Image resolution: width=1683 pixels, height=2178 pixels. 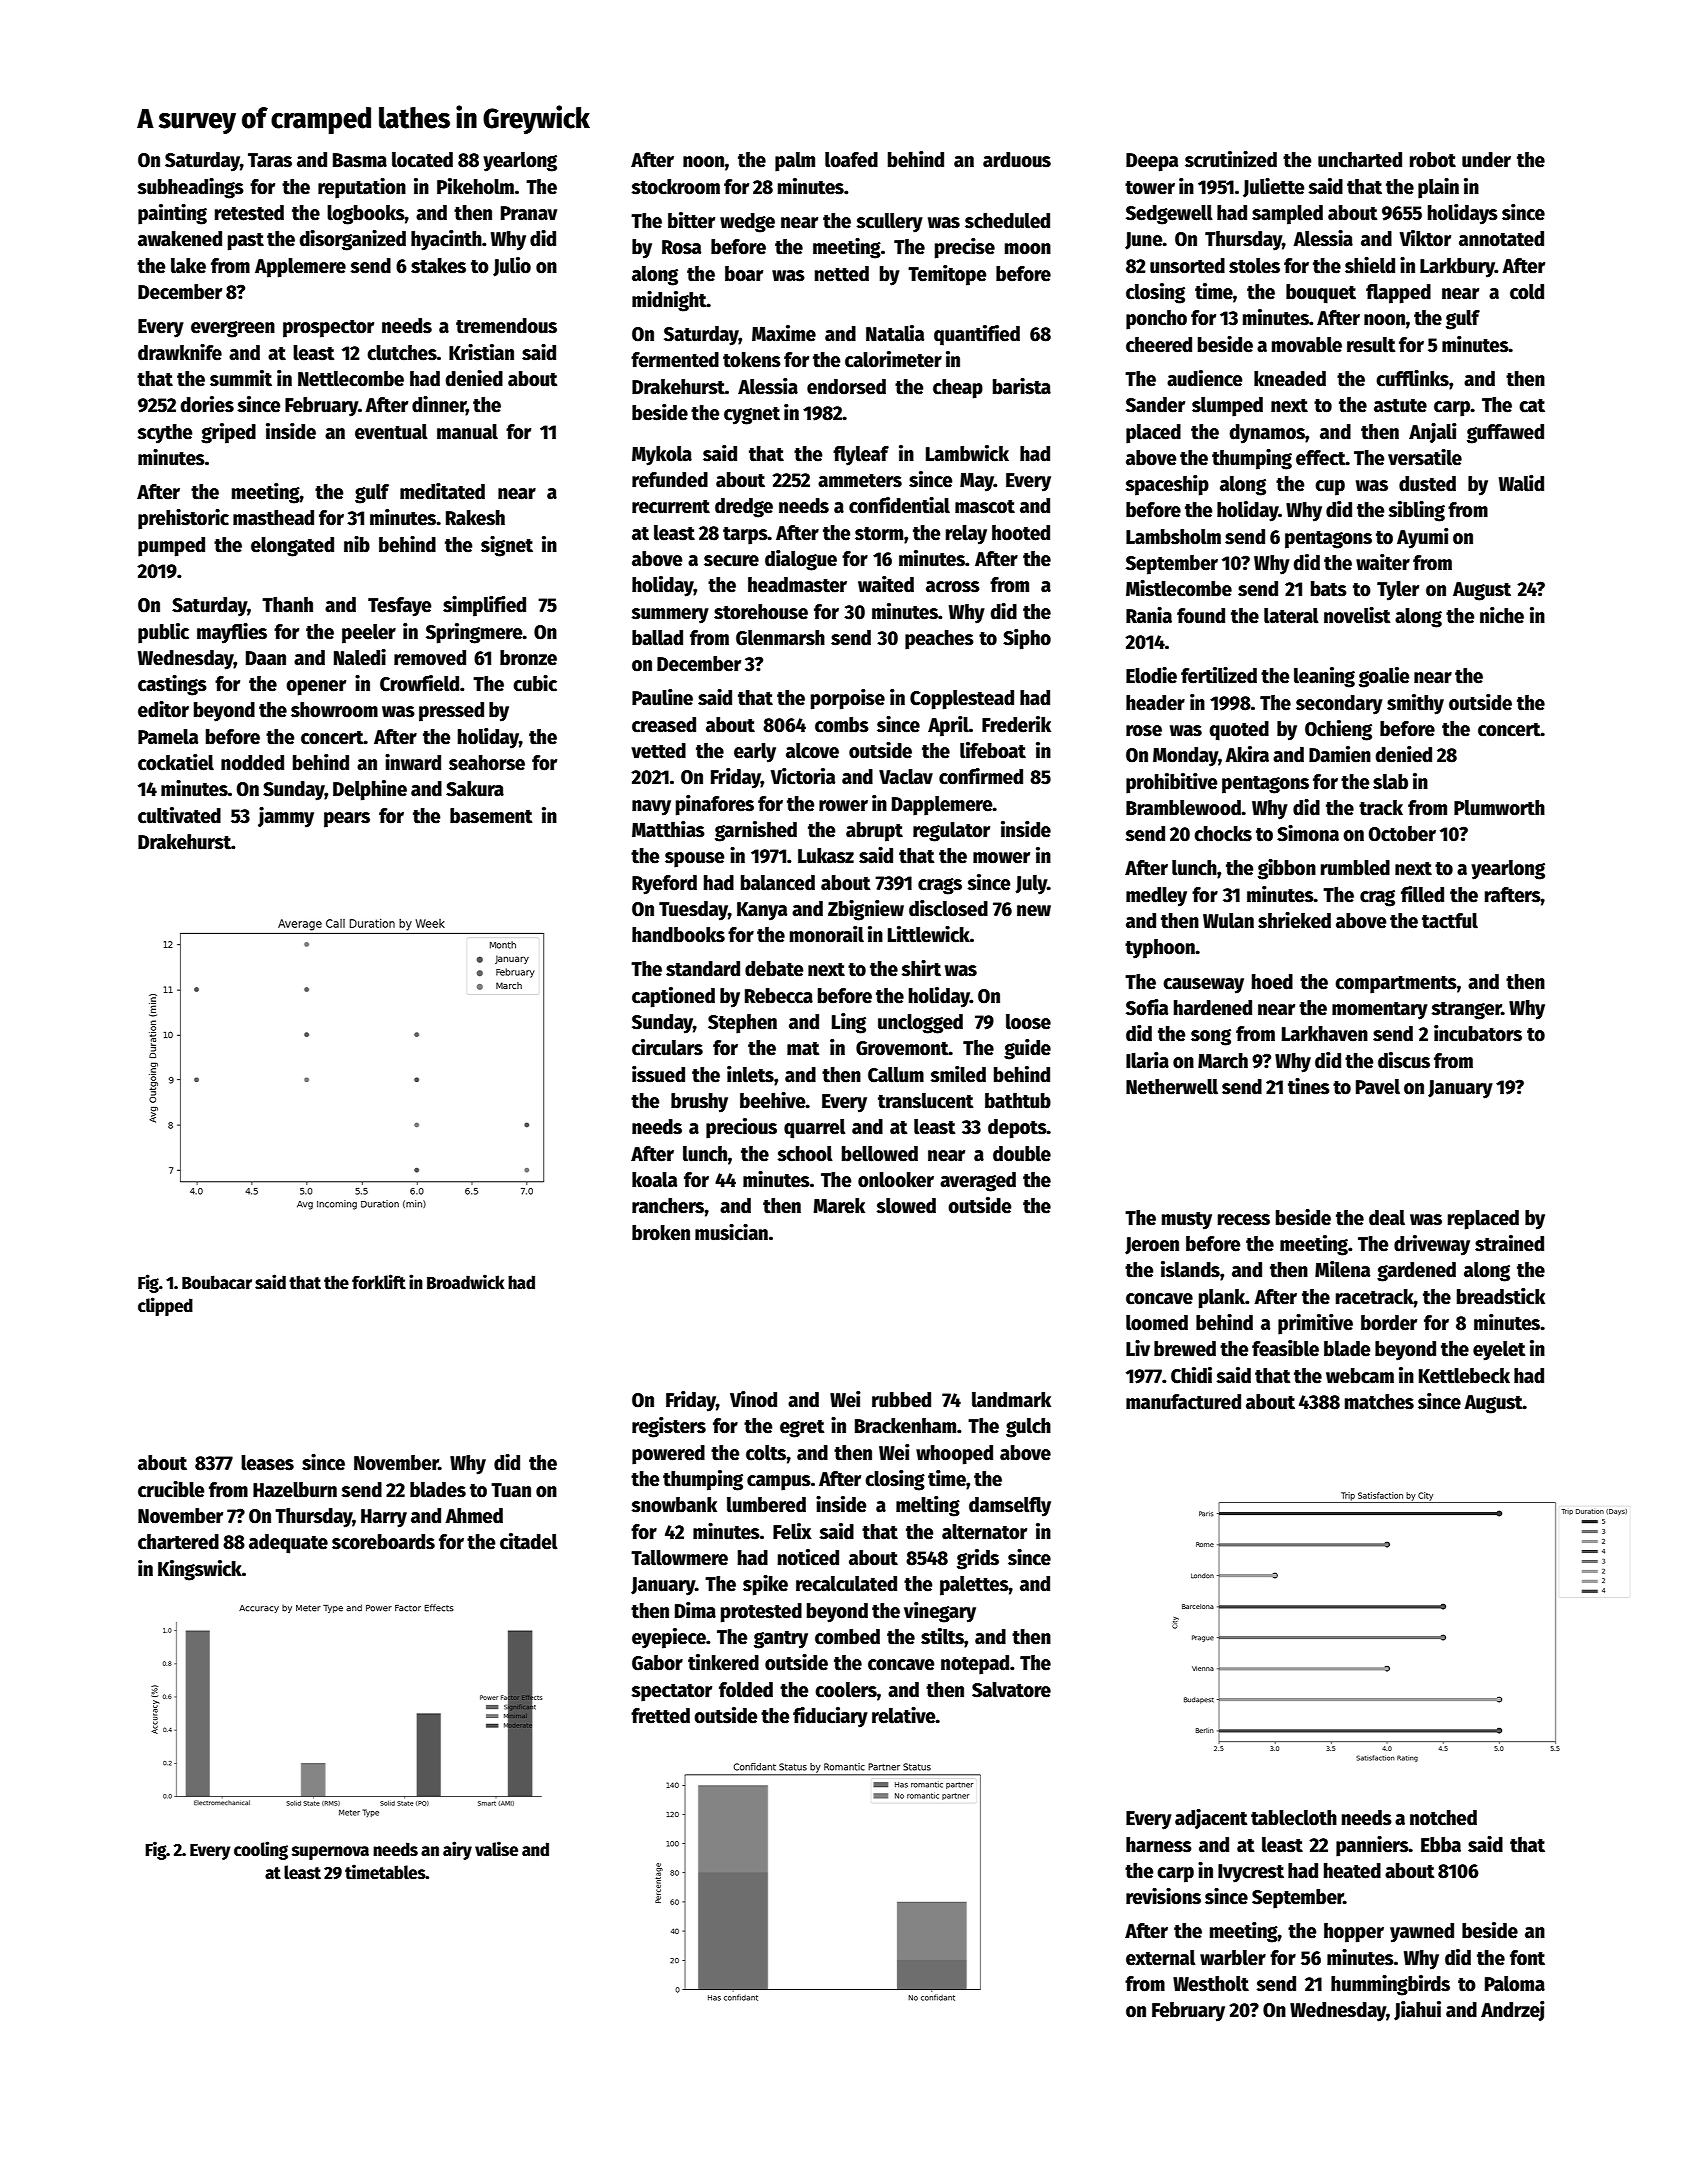 What do you see at coordinates (958, 389) in the screenshot?
I see `cheap` at bounding box center [958, 389].
